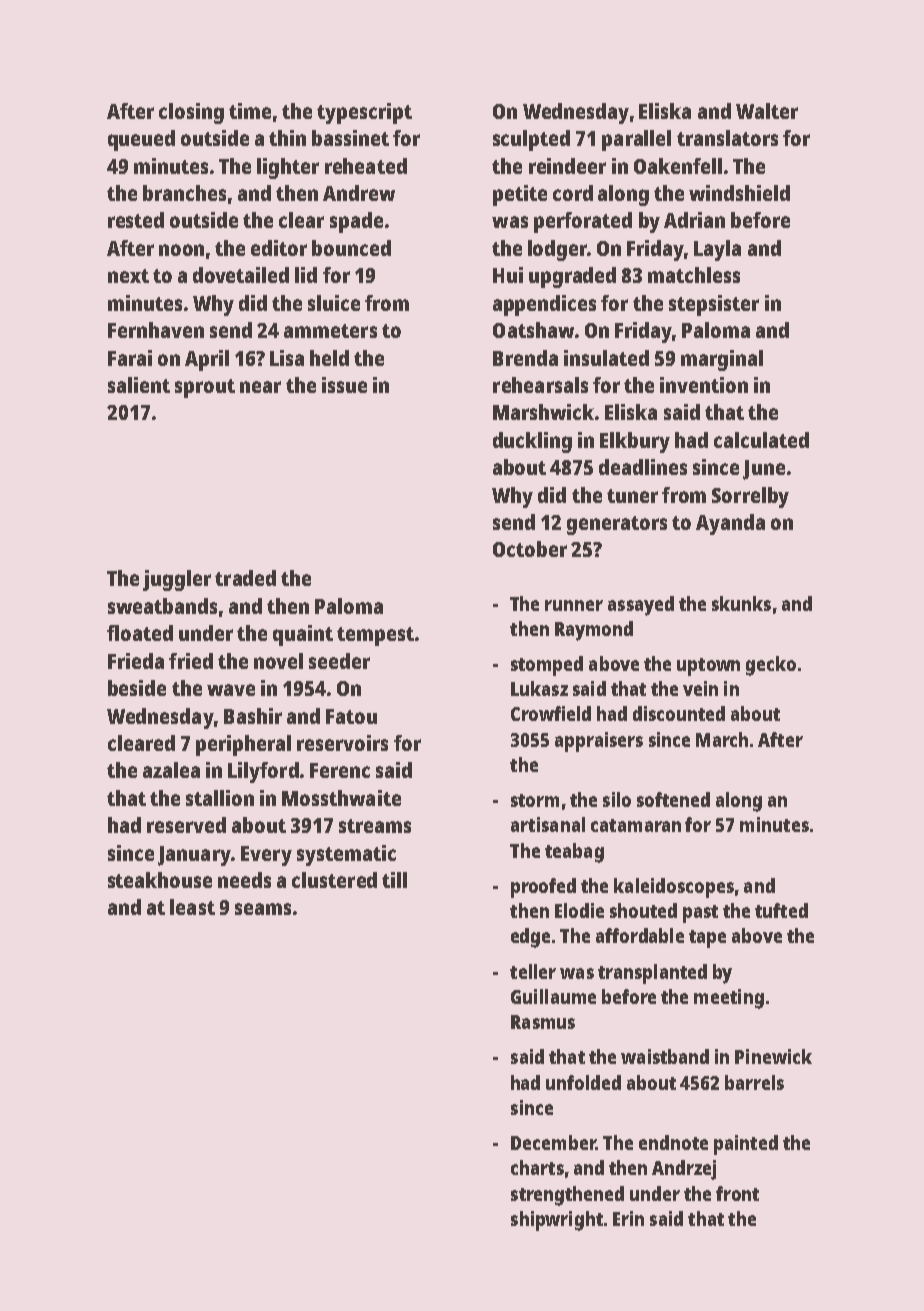 The width and height of the screenshot is (924, 1311). Describe the element at coordinates (250, 111) in the screenshot. I see `time` at that location.
